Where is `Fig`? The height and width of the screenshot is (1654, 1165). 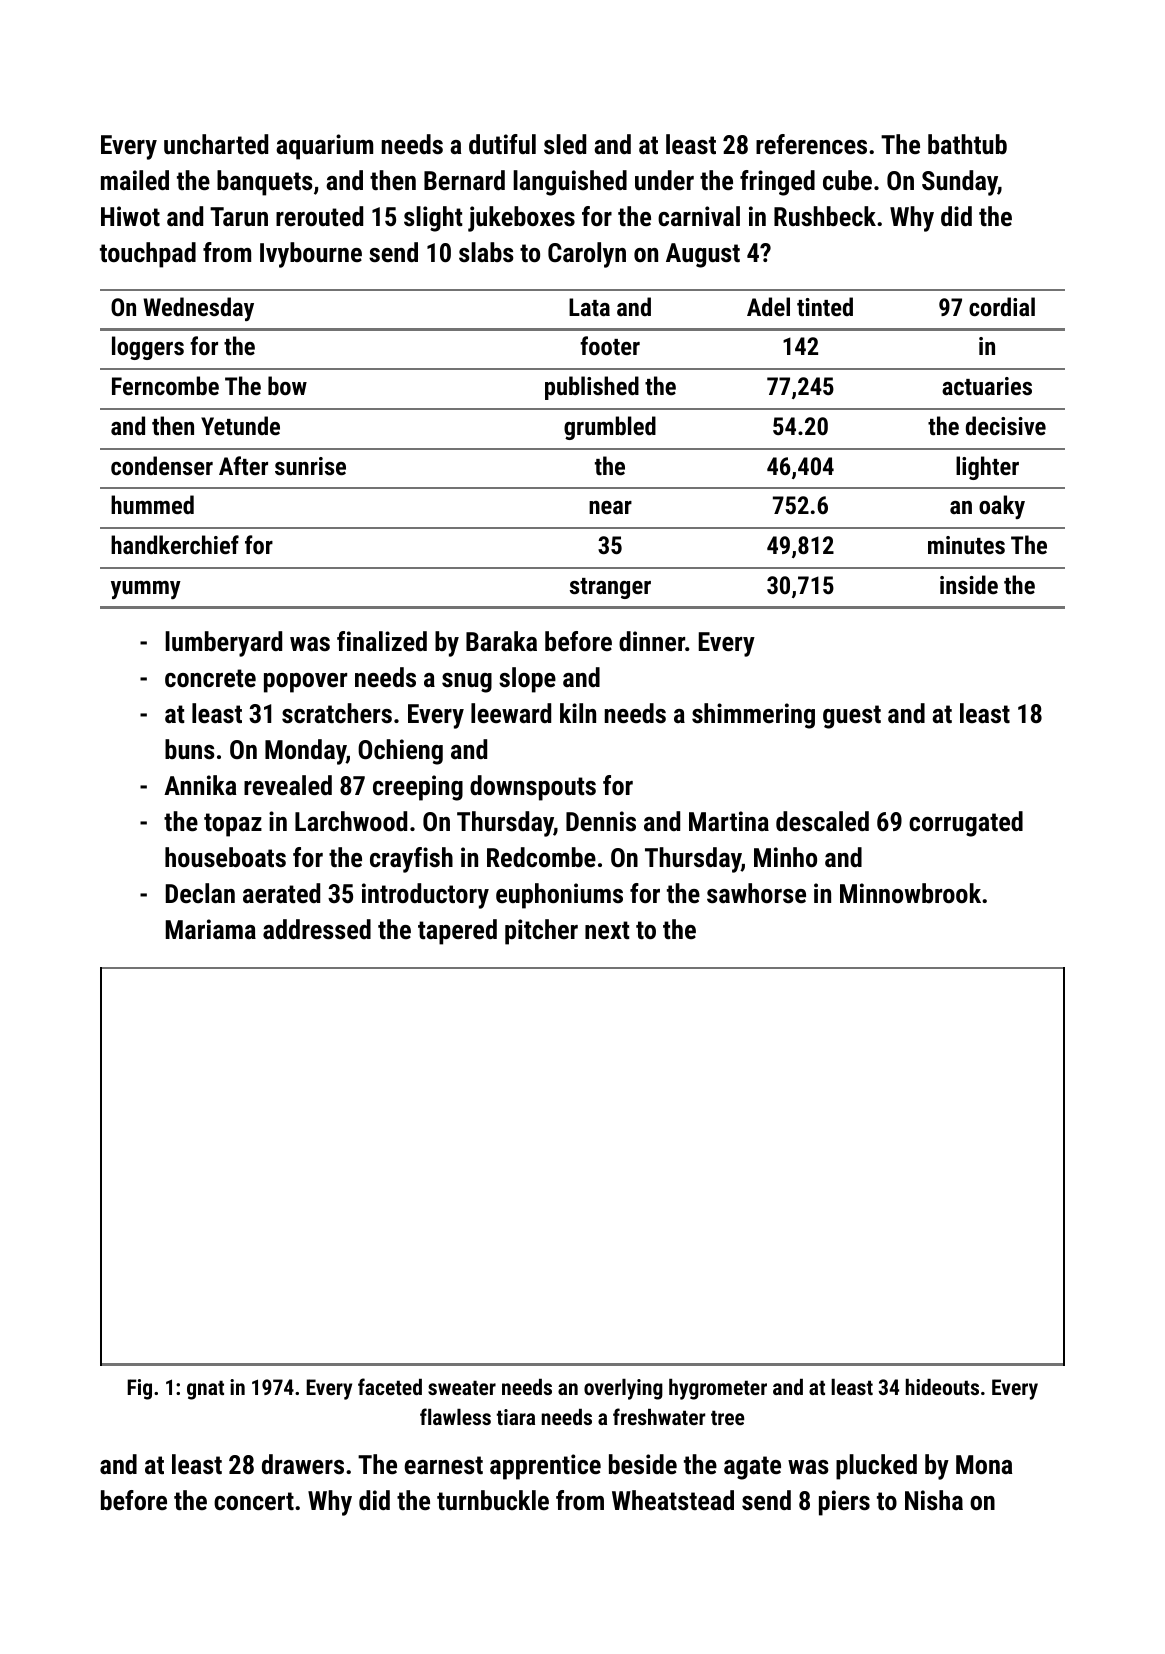
Fig is located at coordinates (139, 1389).
